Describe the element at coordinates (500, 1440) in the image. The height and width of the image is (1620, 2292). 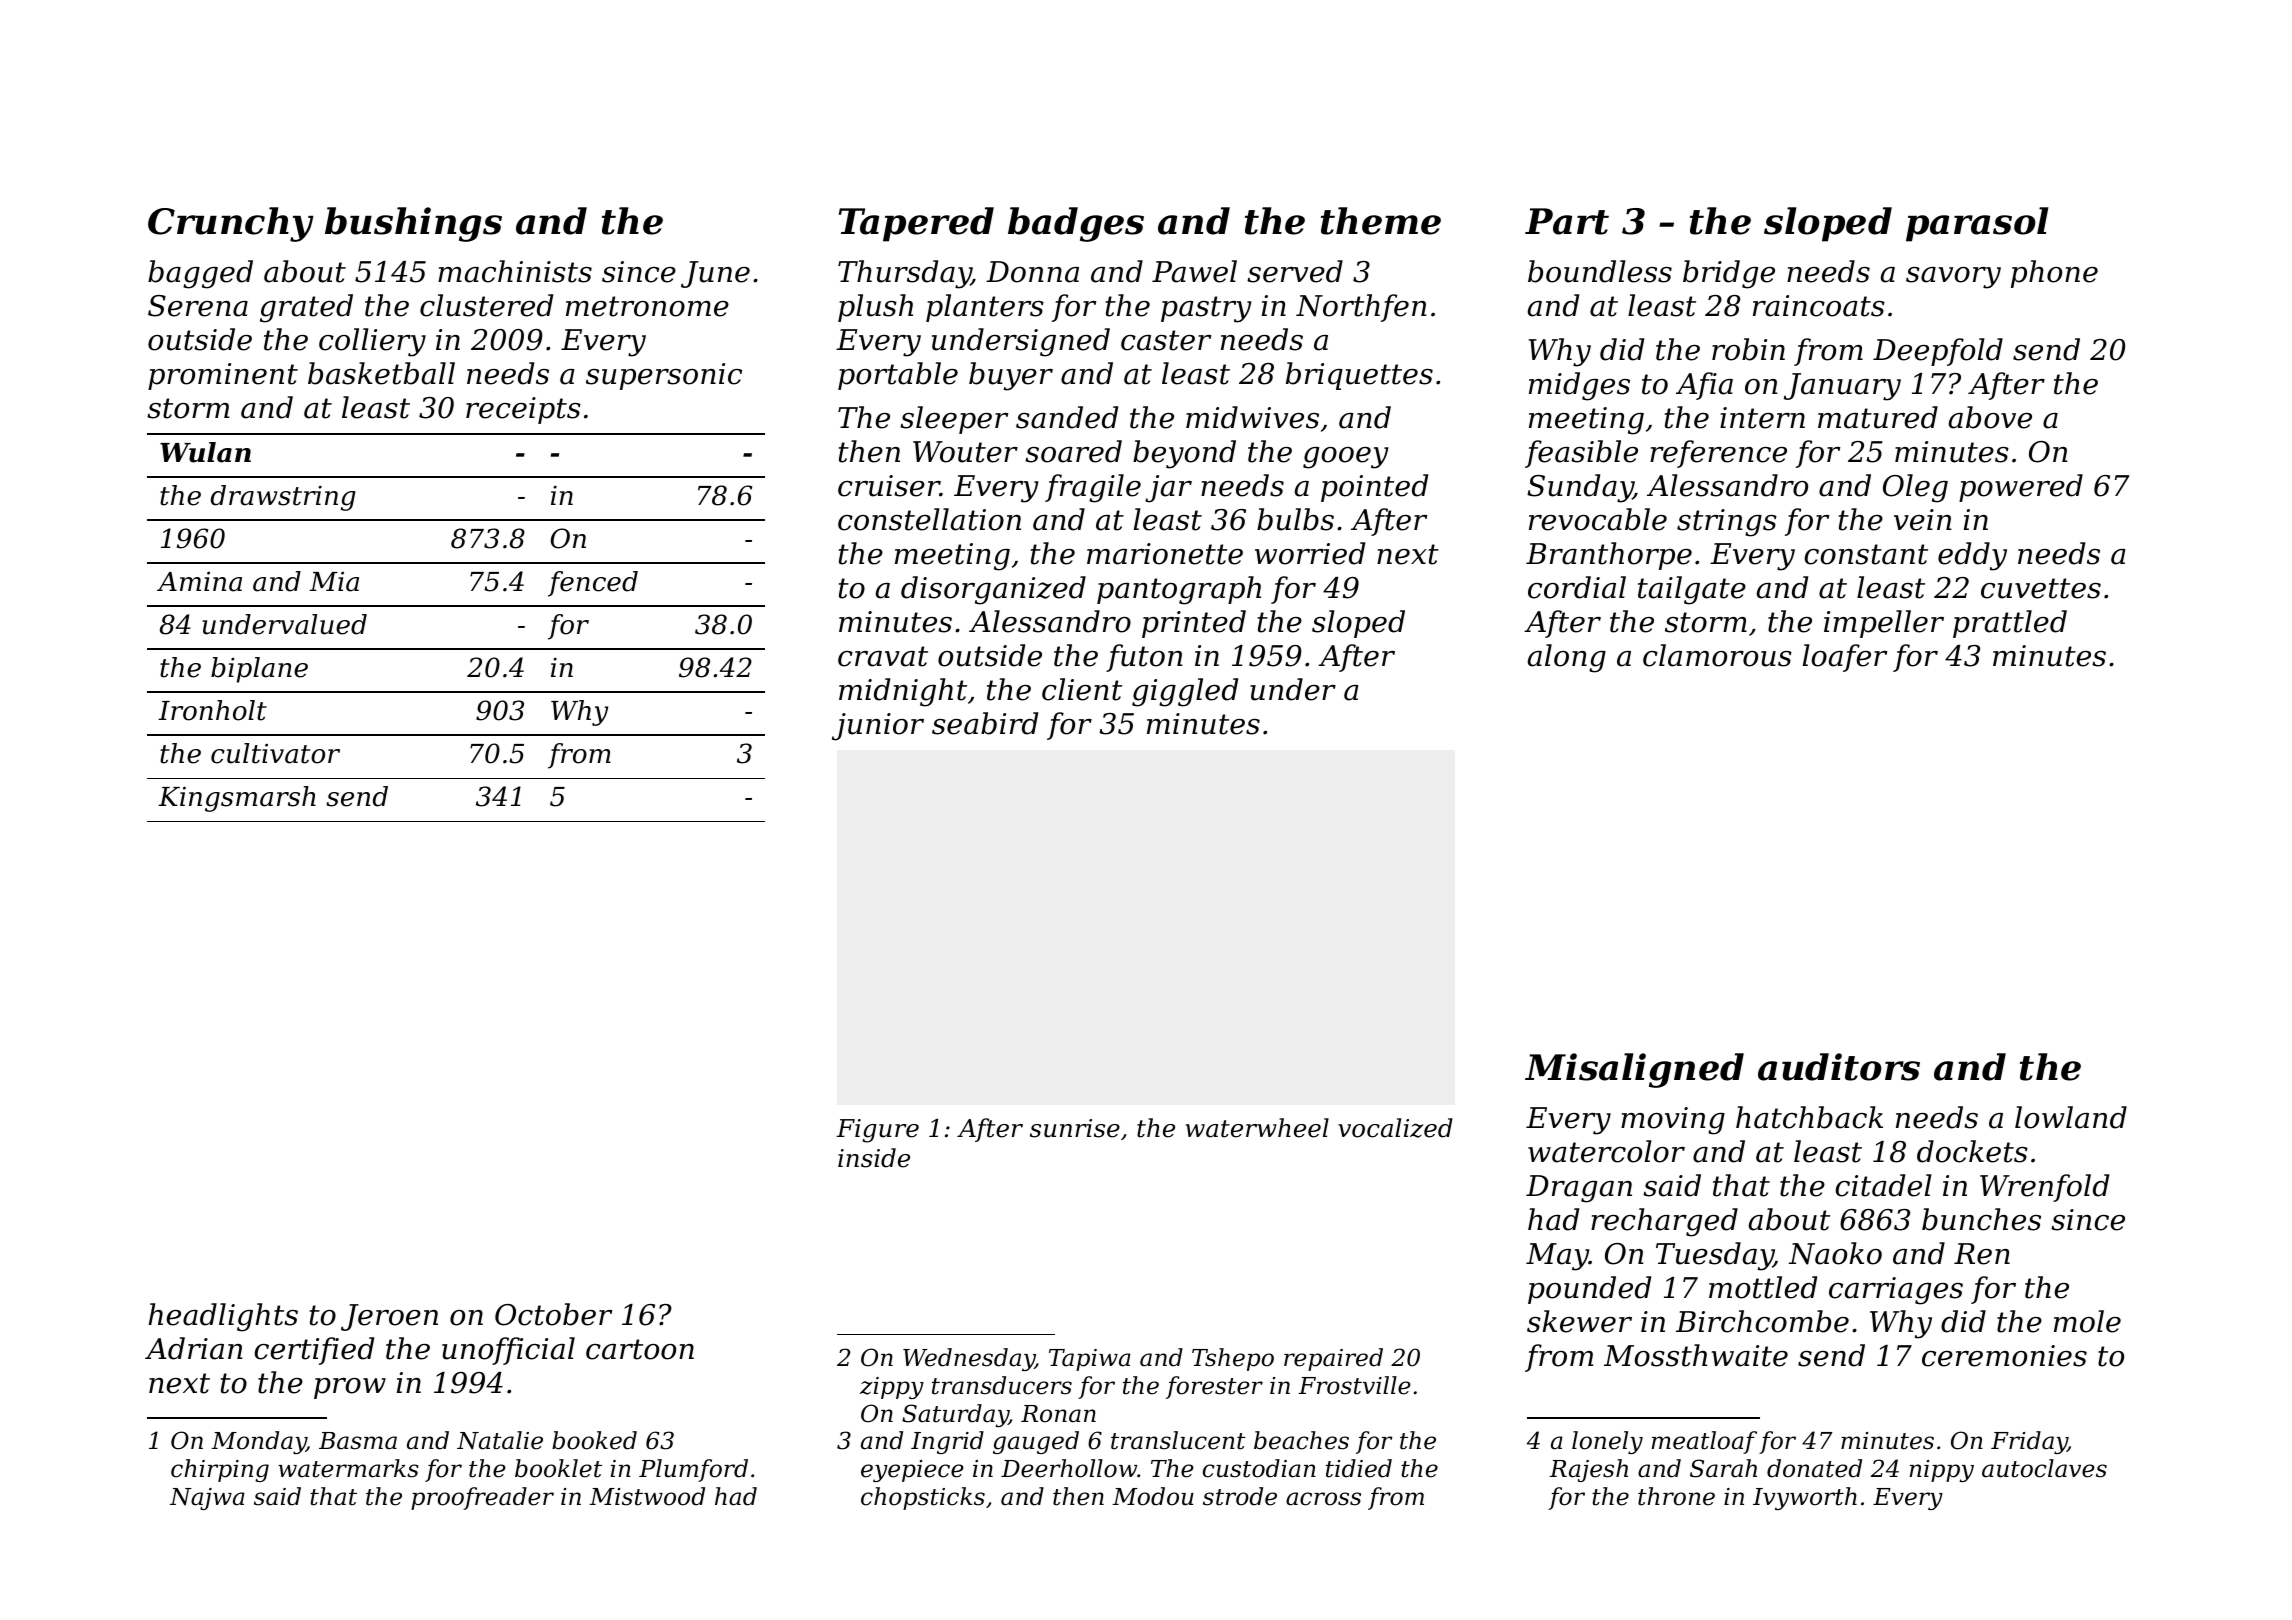
I see `Natalie` at that location.
